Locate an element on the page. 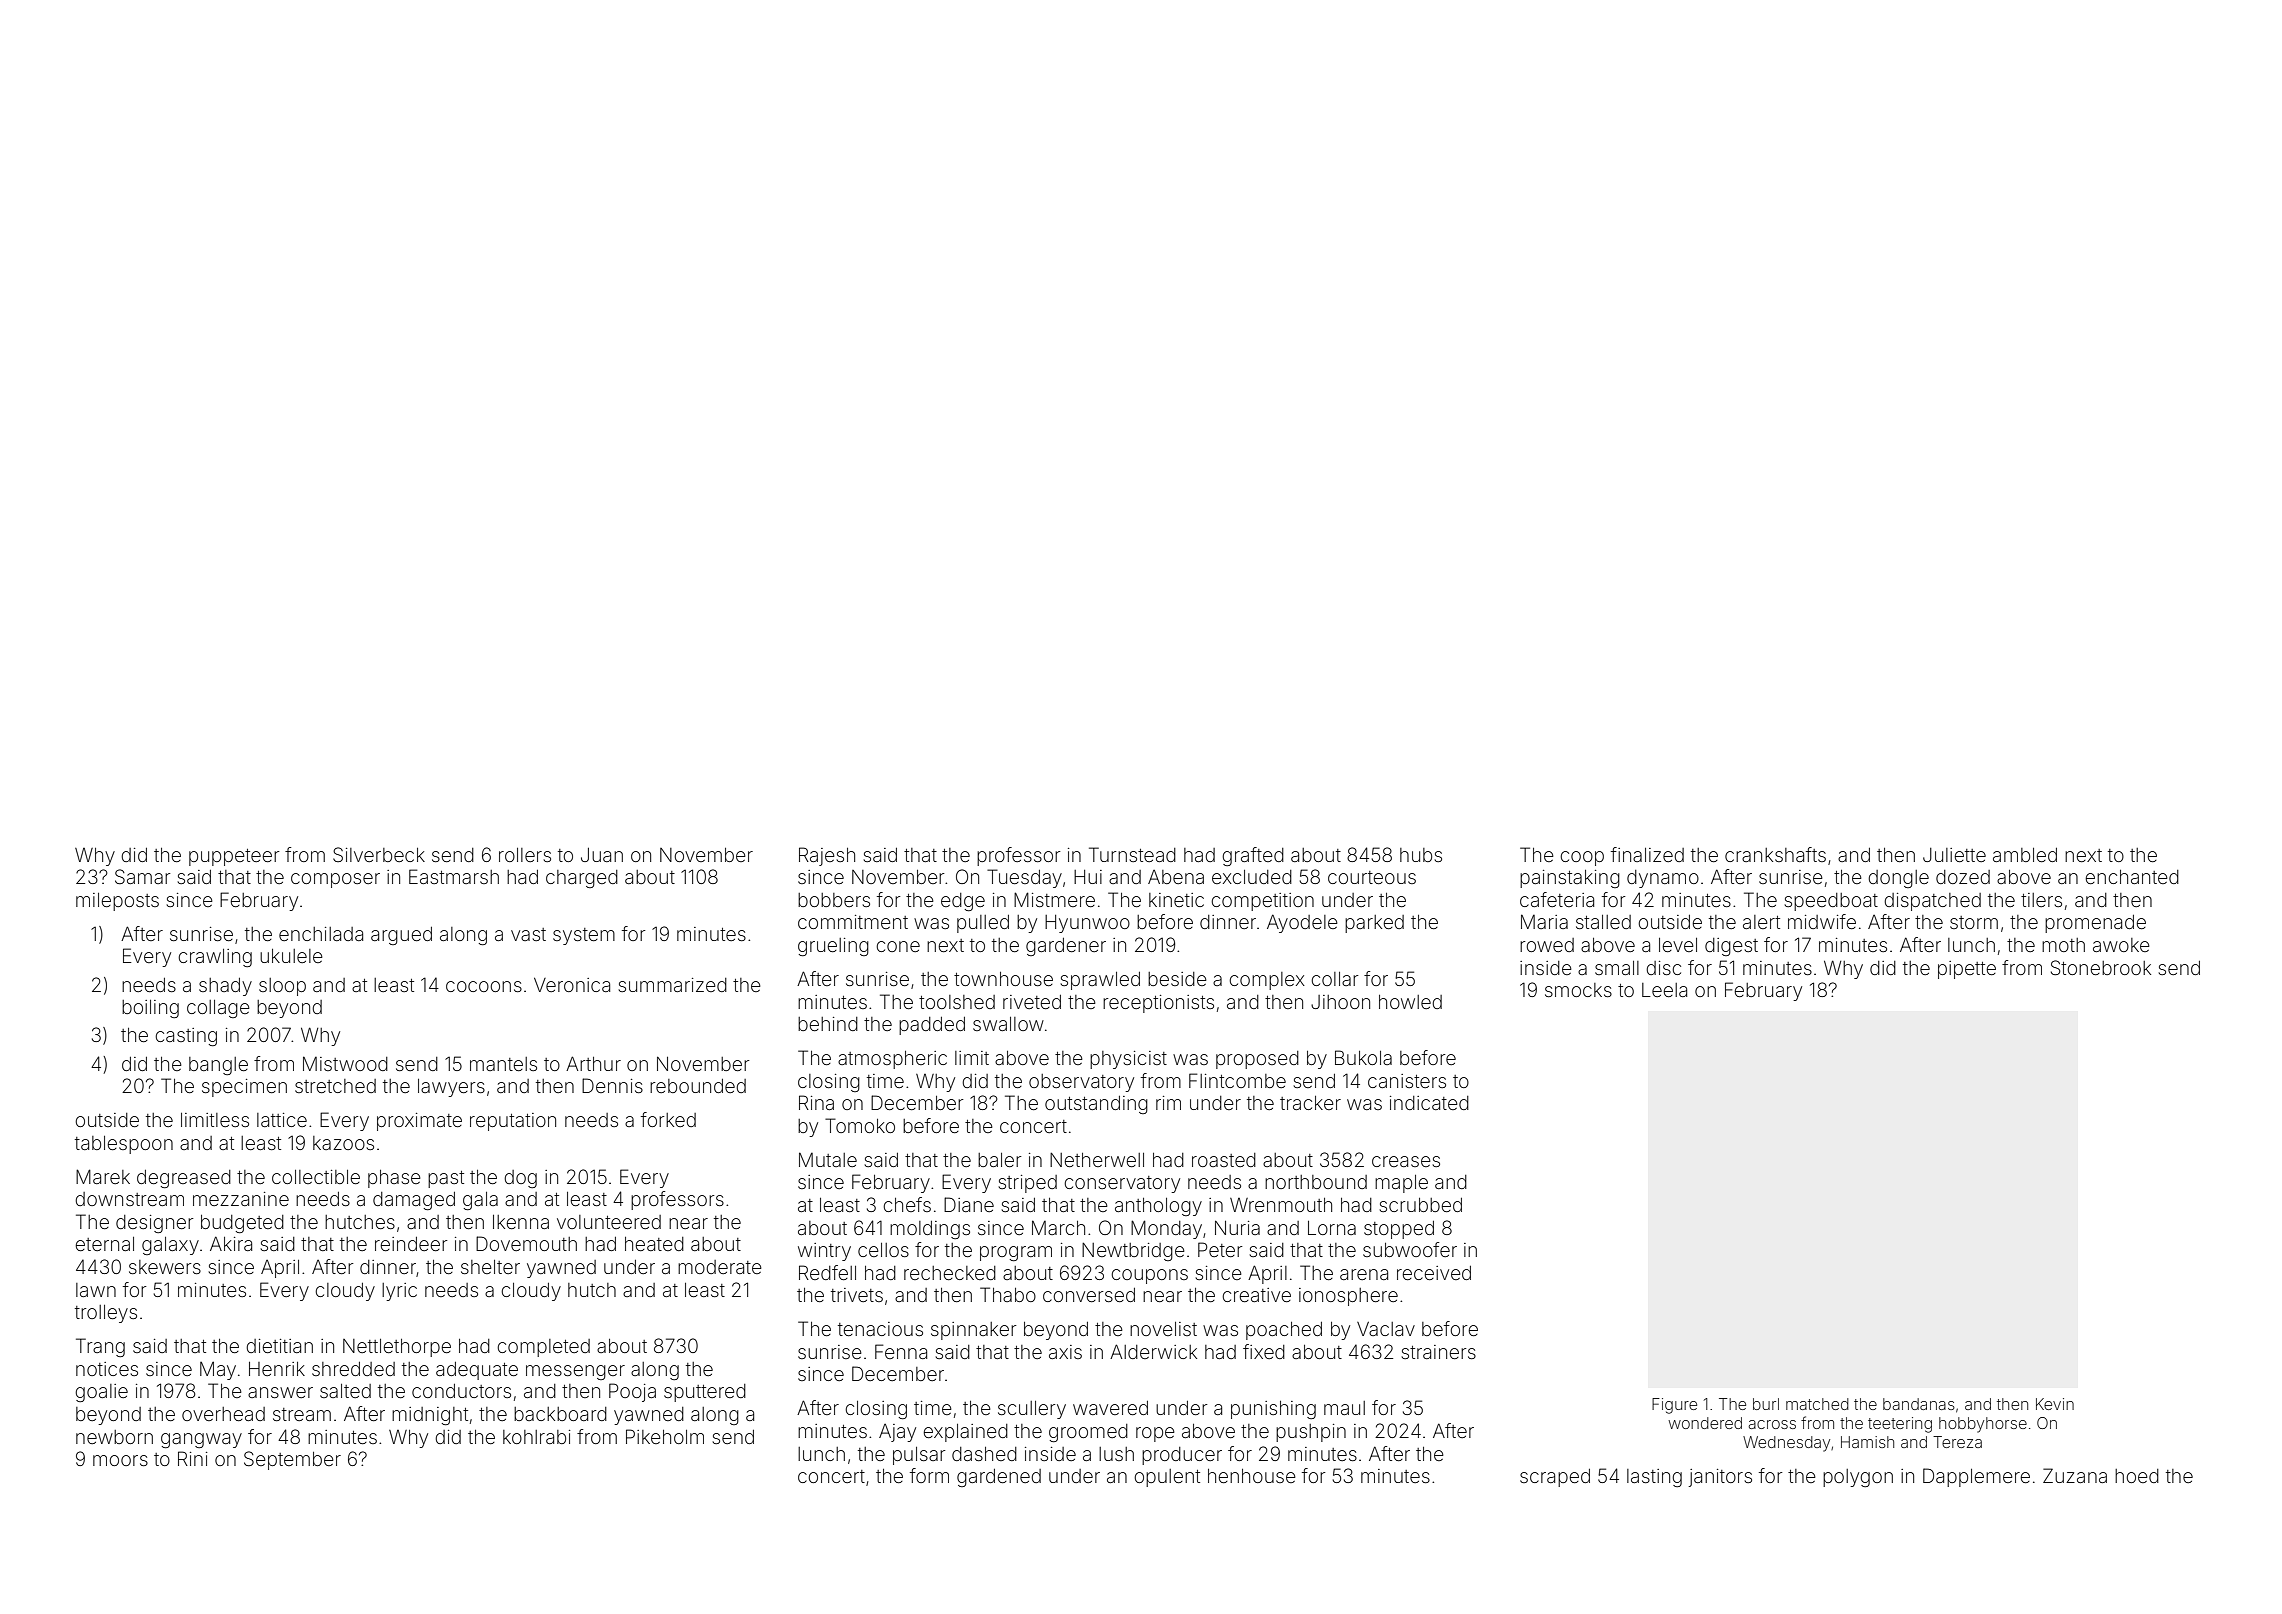  proposed is located at coordinates (1257, 1060).
